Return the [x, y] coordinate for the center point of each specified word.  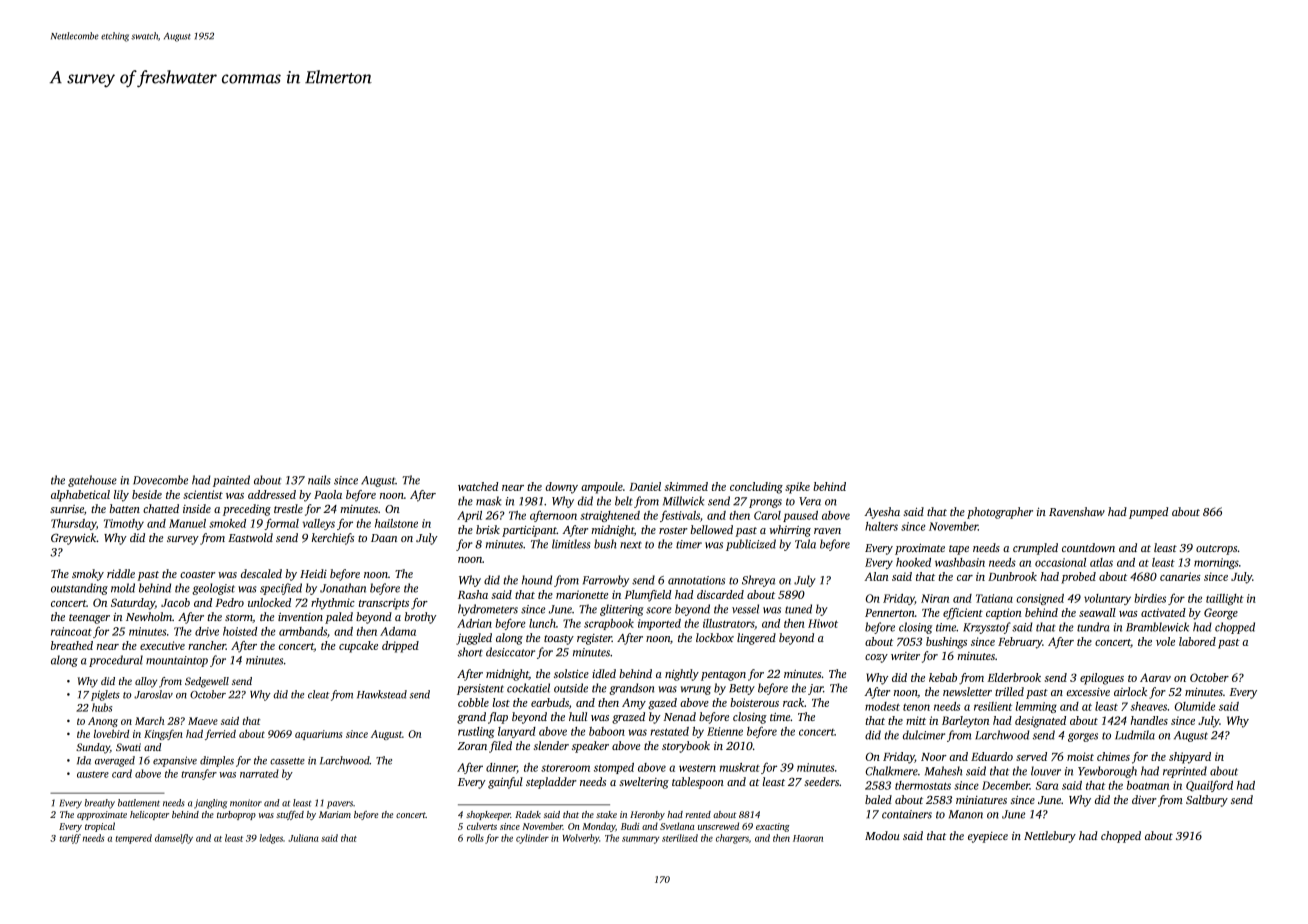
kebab [943, 677]
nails [319, 480]
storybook [686, 747]
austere [93, 774]
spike [797, 488]
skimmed [686, 486]
